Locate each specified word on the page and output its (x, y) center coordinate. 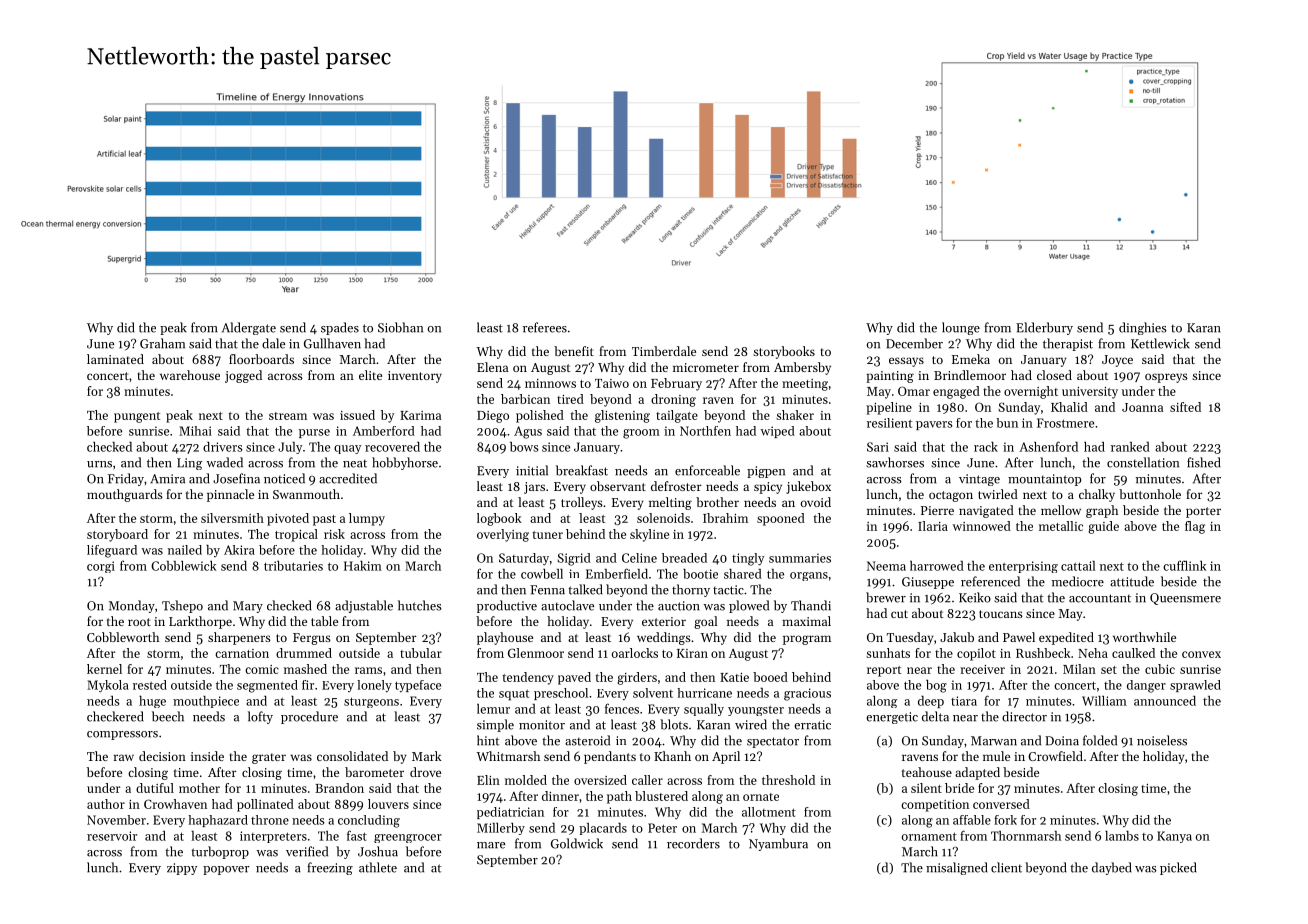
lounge (961, 328)
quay (347, 449)
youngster (756, 710)
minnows (550, 383)
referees (545, 327)
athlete (378, 867)
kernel (104, 669)
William (1104, 701)
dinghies (1143, 328)
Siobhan (400, 327)
